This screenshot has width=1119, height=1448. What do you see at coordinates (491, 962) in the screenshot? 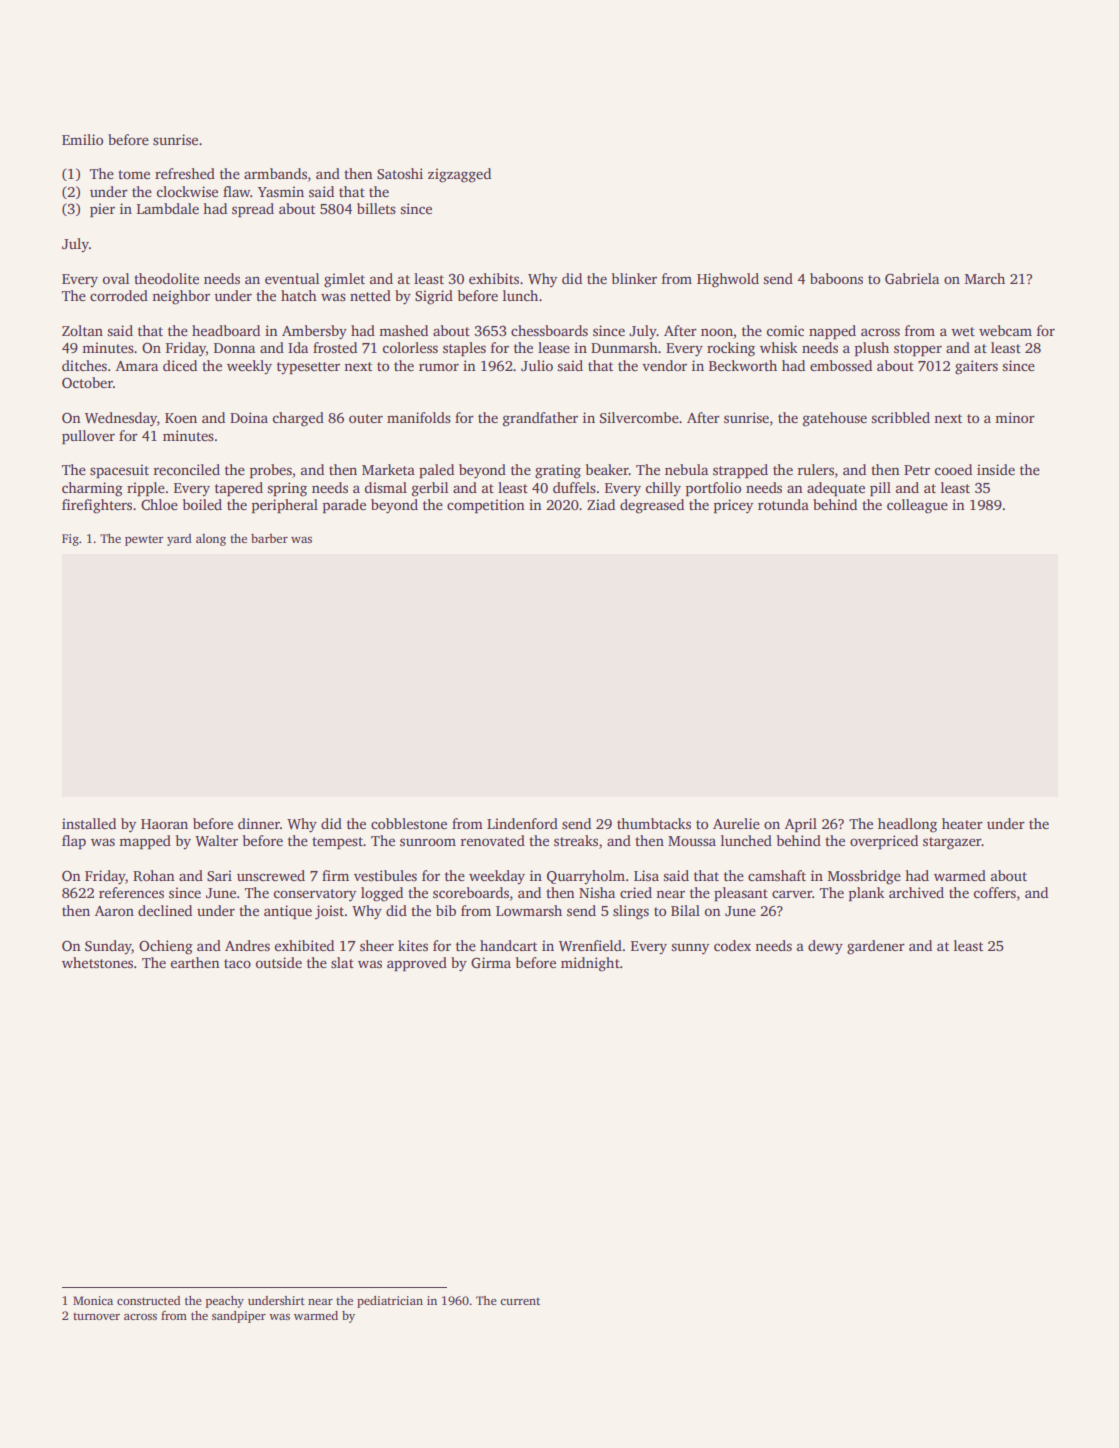
I see `Girma` at bounding box center [491, 962].
